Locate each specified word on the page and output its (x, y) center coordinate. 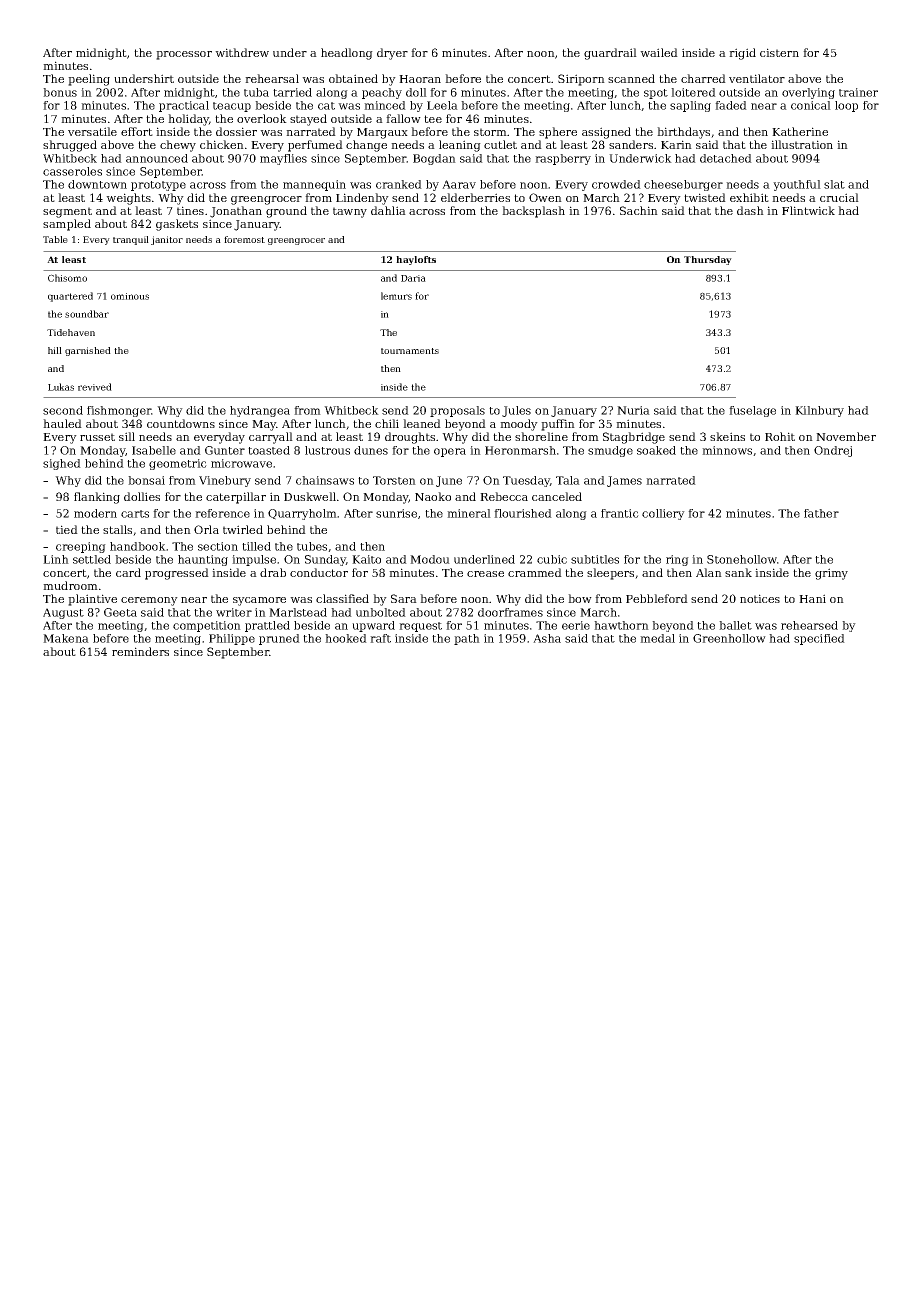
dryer (392, 54)
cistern (779, 52)
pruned (279, 639)
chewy (178, 146)
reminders (140, 651)
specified (819, 639)
